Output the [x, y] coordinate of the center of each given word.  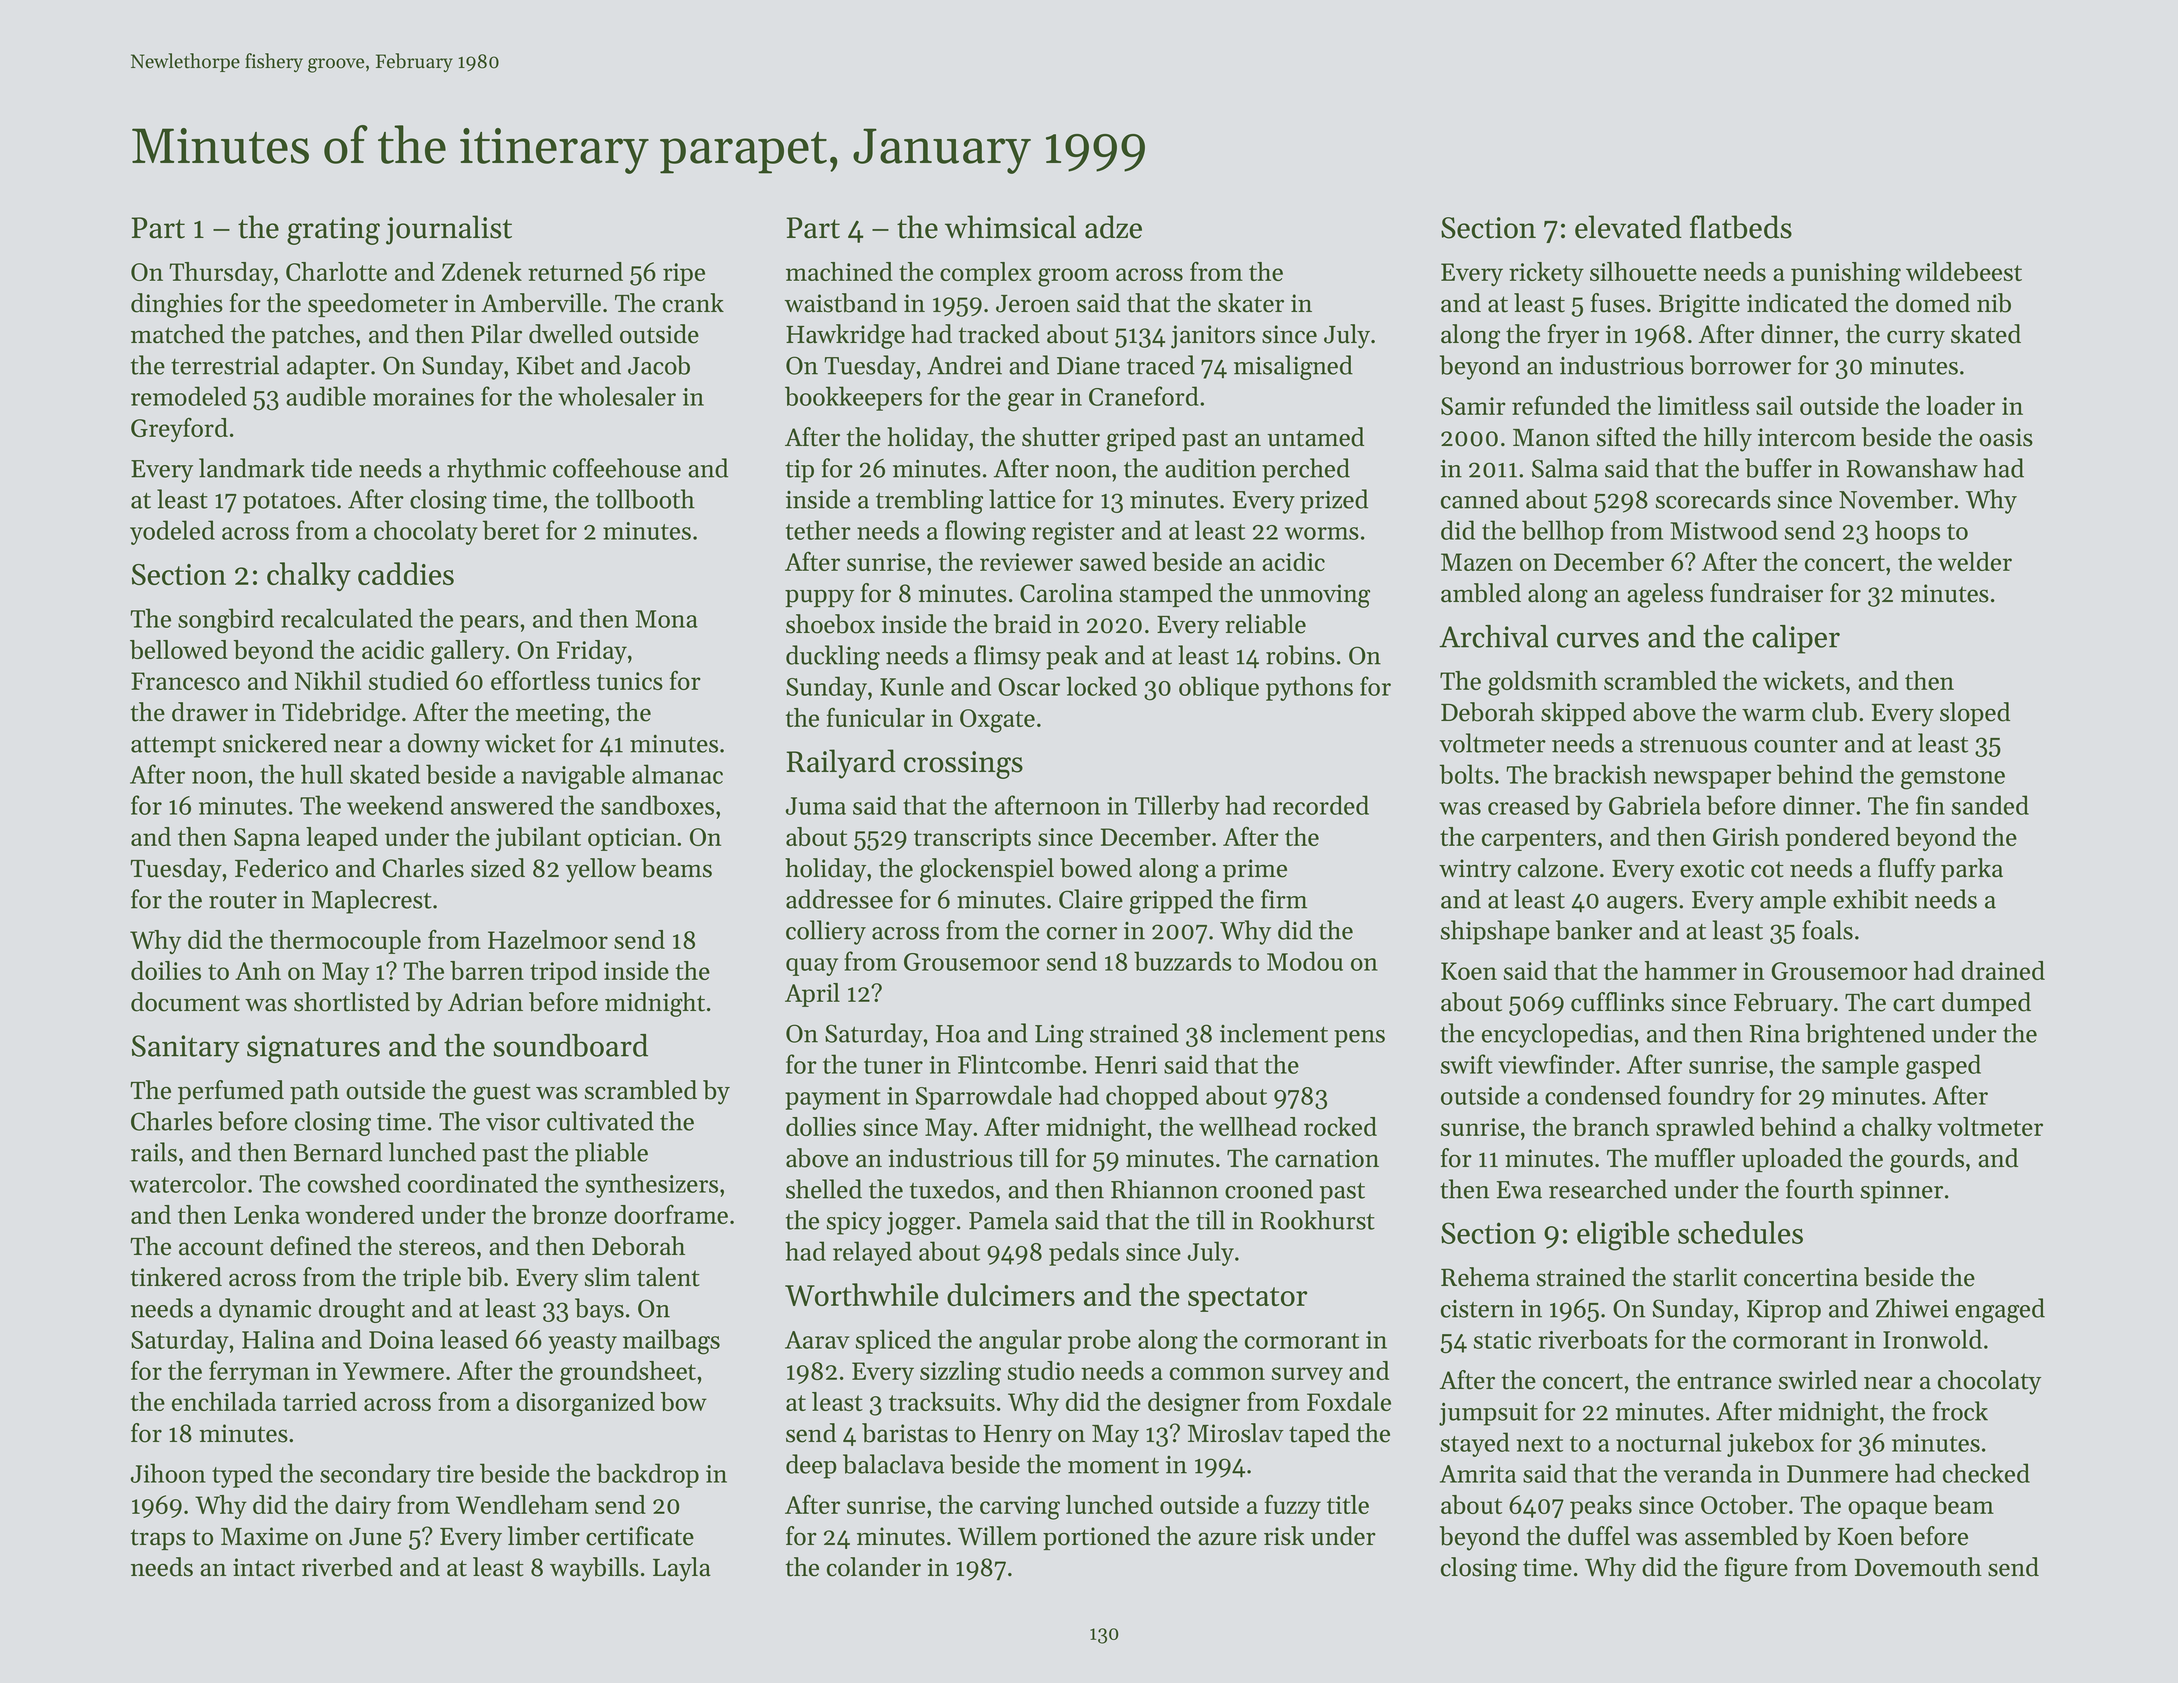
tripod [563, 973]
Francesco [185, 681]
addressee [839, 899]
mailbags [671, 1342]
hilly [1728, 439]
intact [264, 1567]
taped [1319, 1435]
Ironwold [1932, 1339]
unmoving [1315, 596]
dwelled [571, 334]
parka [1972, 870]
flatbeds [1741, 227]
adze [1113, 227]
